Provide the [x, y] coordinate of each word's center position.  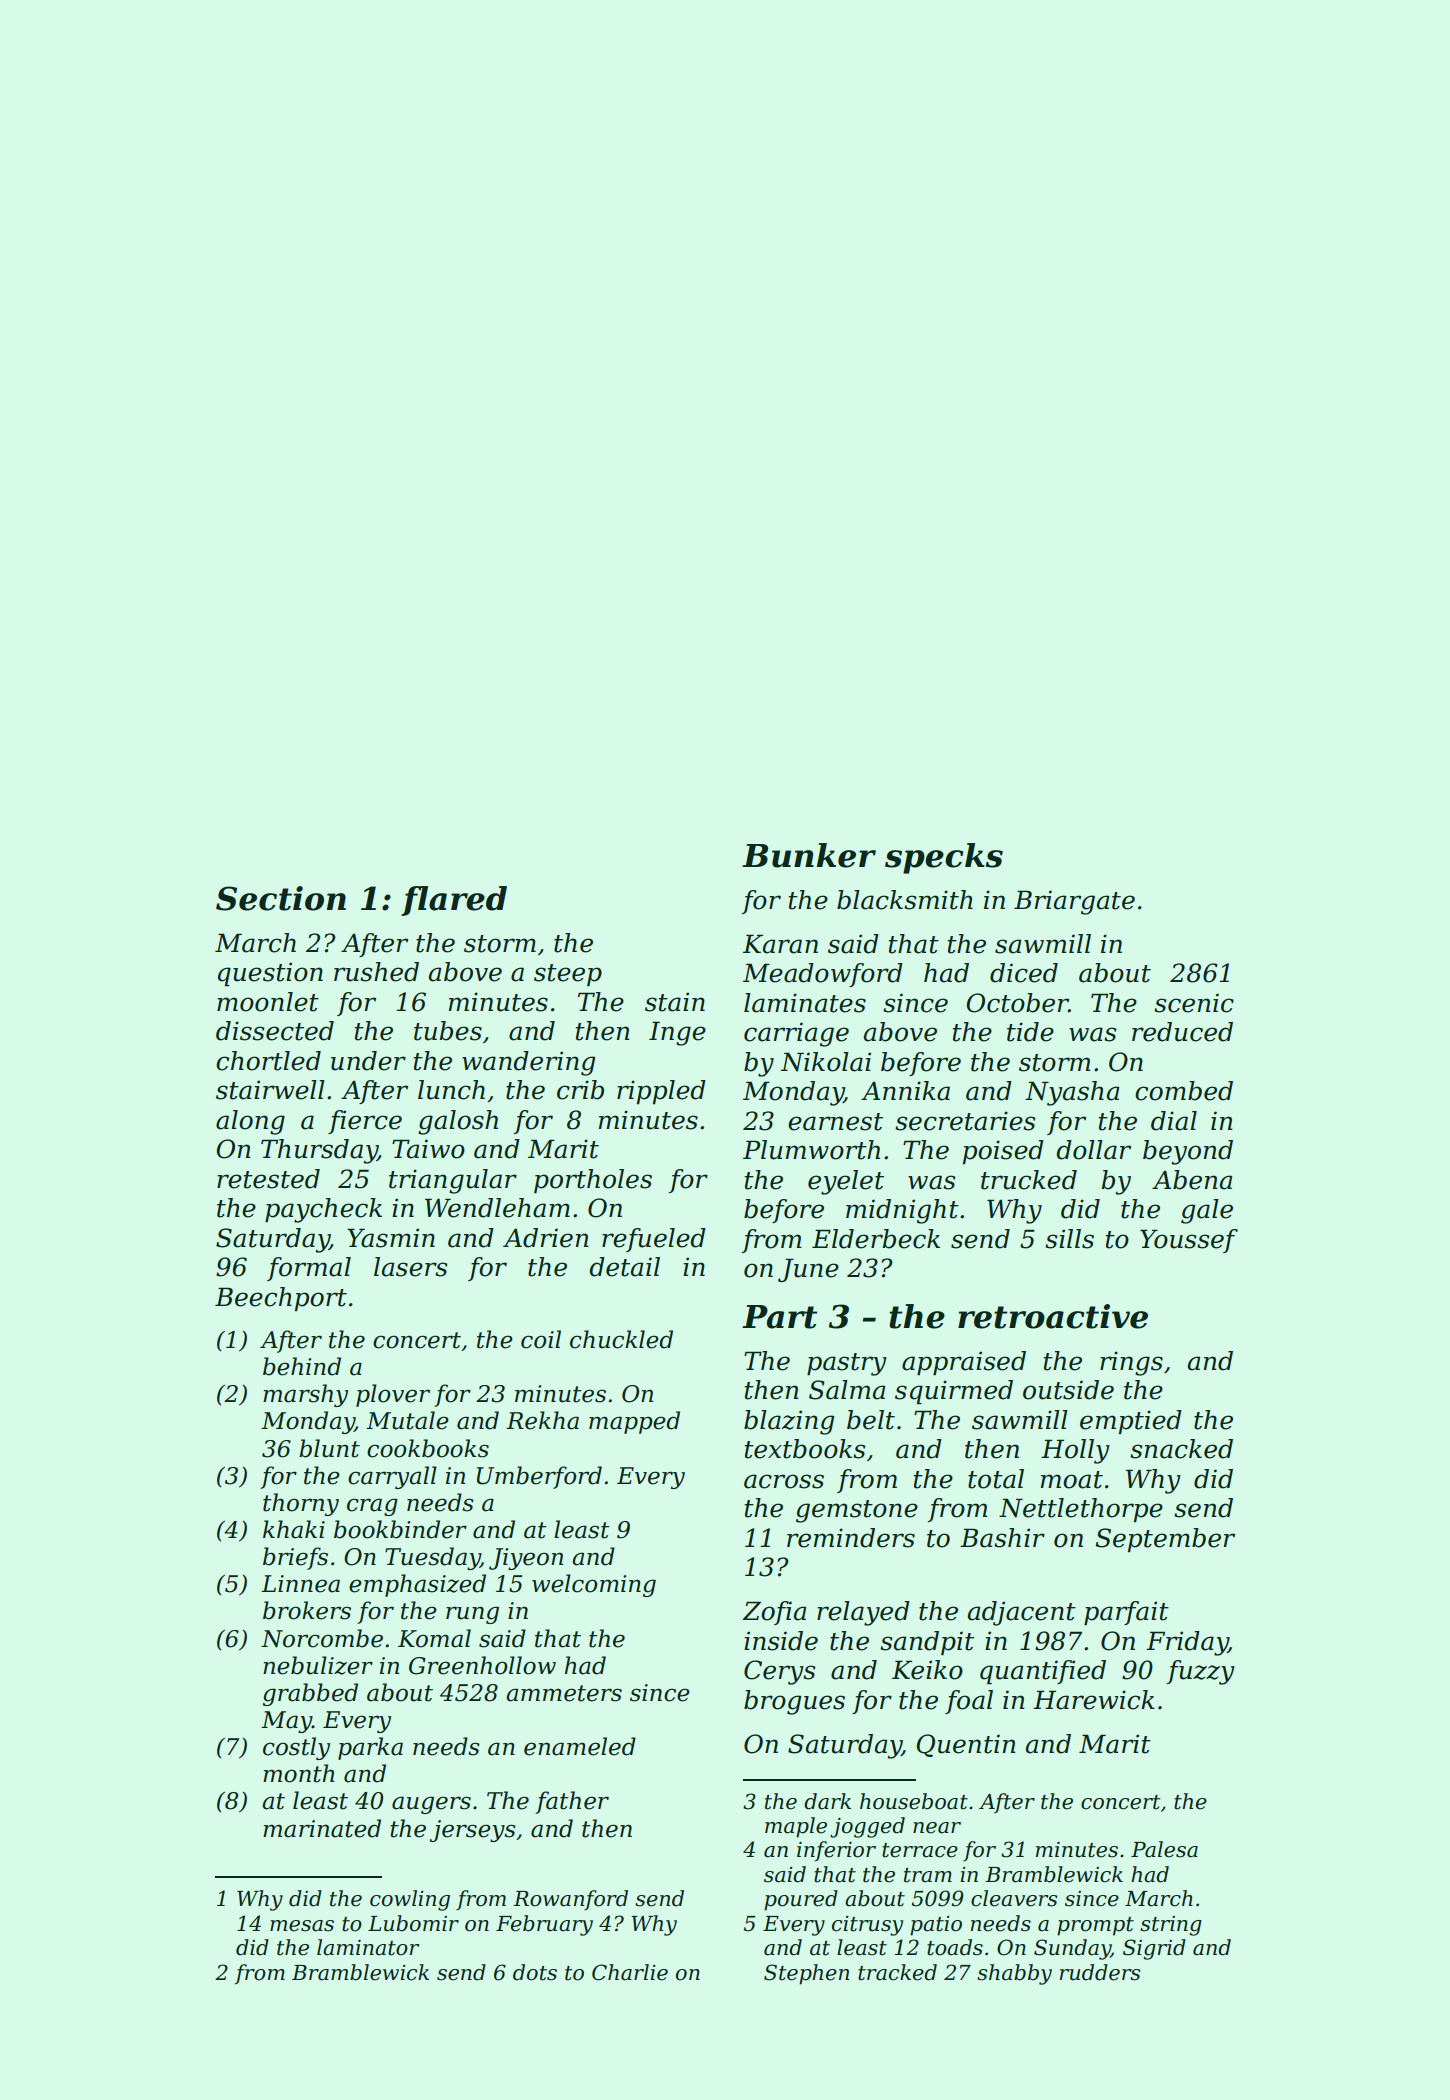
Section [281, 898]
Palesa [1164, 1849]
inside [781, 1641]
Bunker [809, 855]
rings [1131, 1363]
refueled [654, 1240]
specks [944, 858]
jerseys [473, 1831]
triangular [453, 1181]
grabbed [310, 1694]
